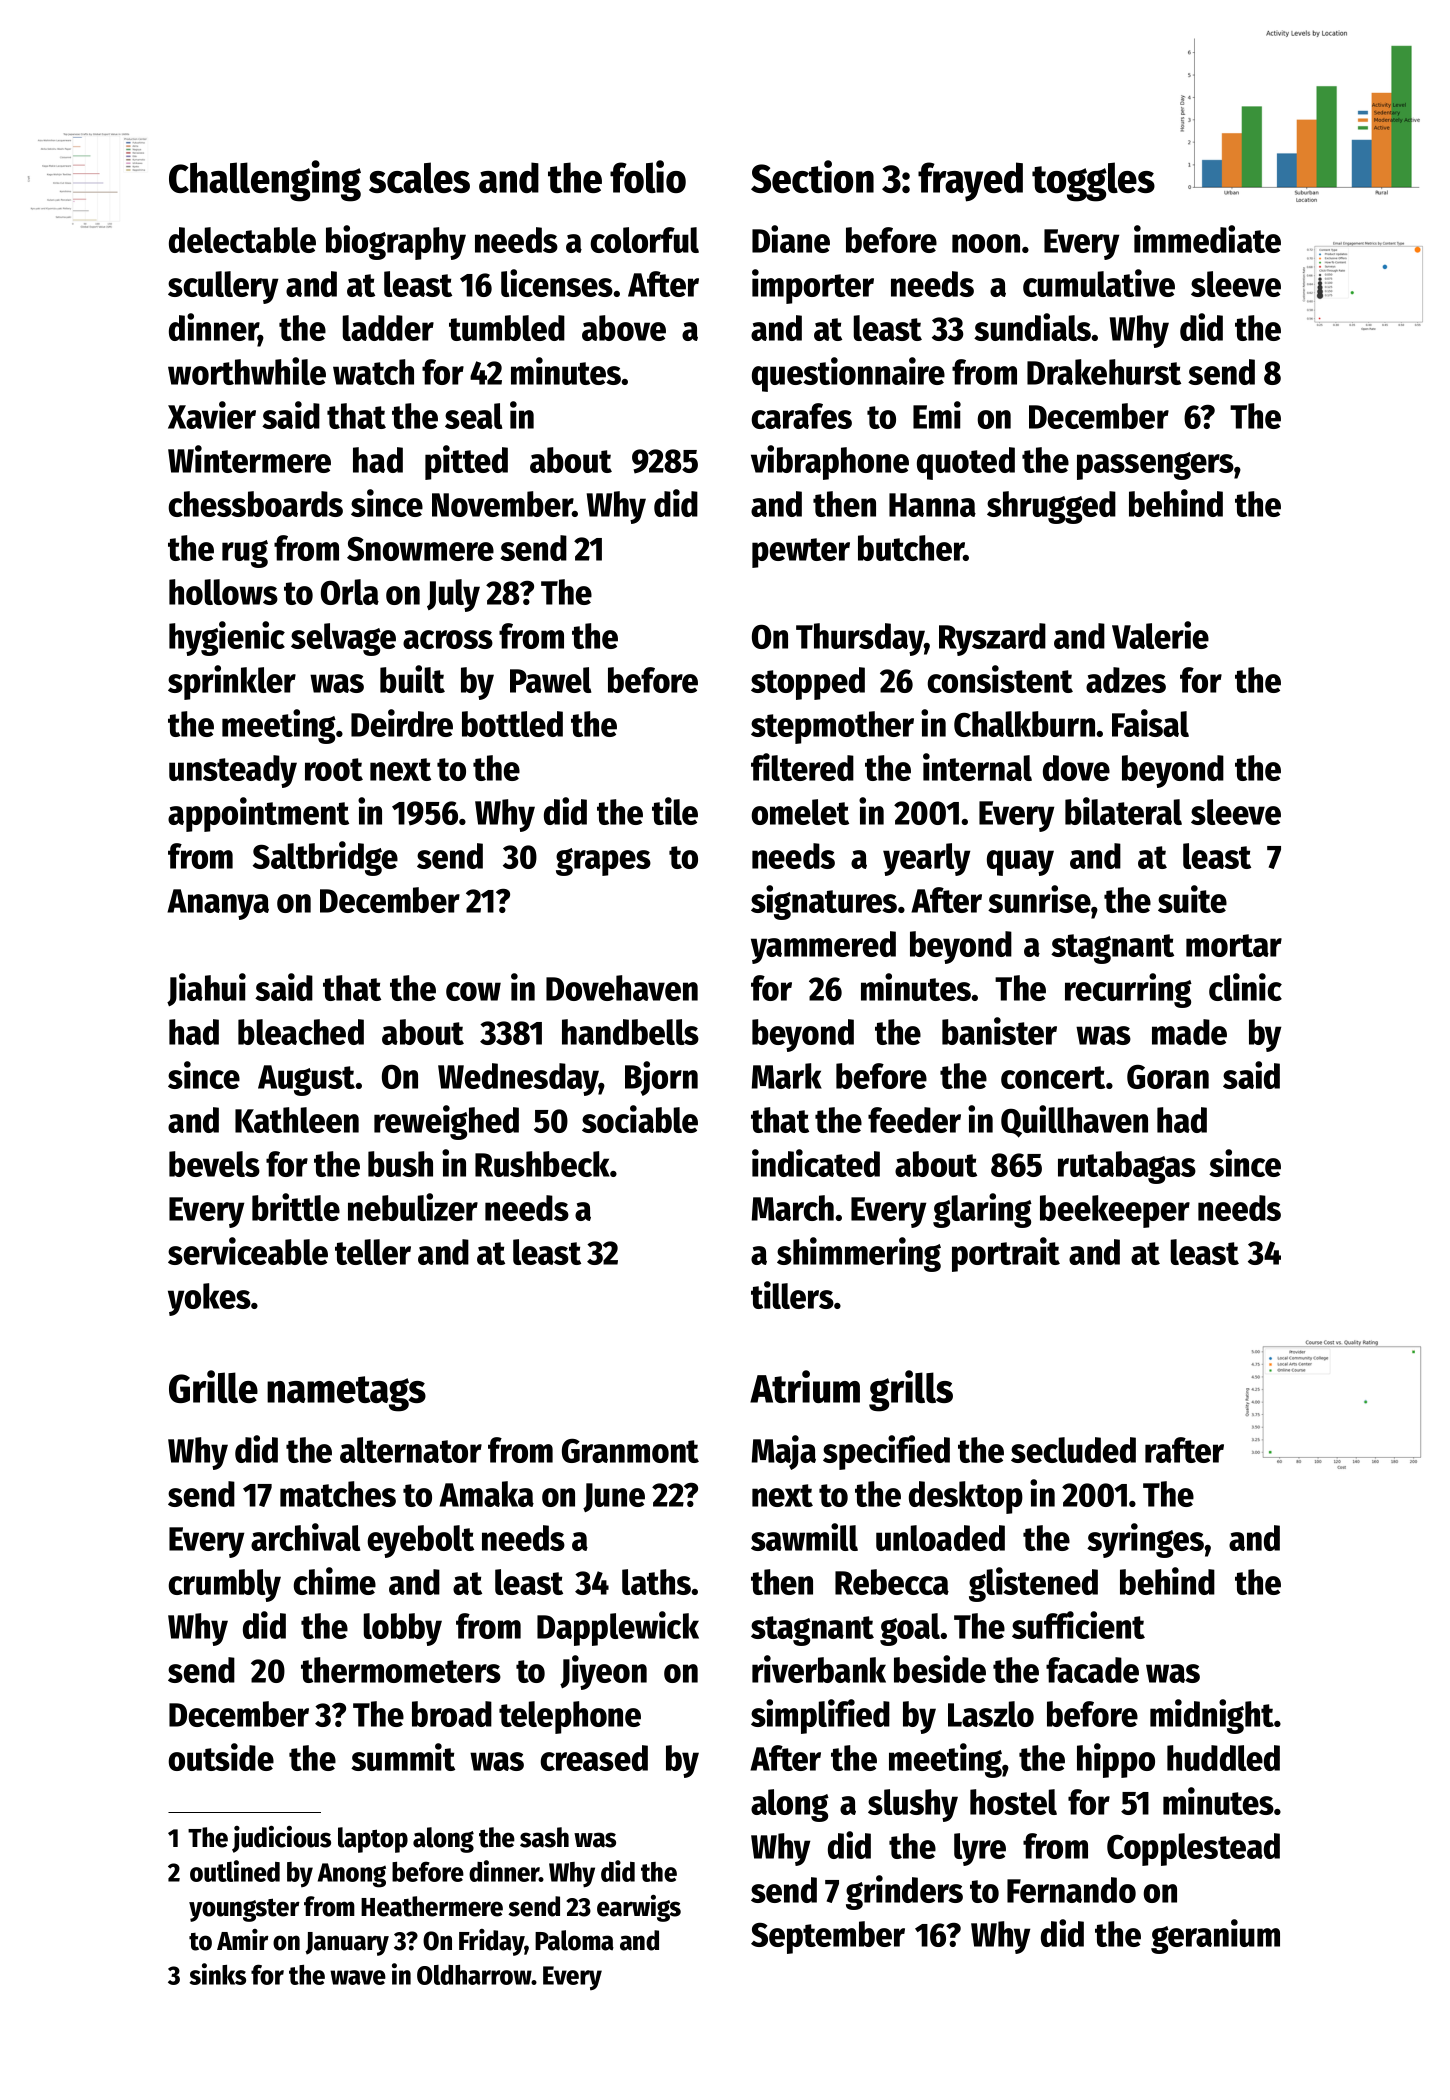 This screenshot has height=2100, width=1450. I want to click on geranium, so click(1215, 1936).
